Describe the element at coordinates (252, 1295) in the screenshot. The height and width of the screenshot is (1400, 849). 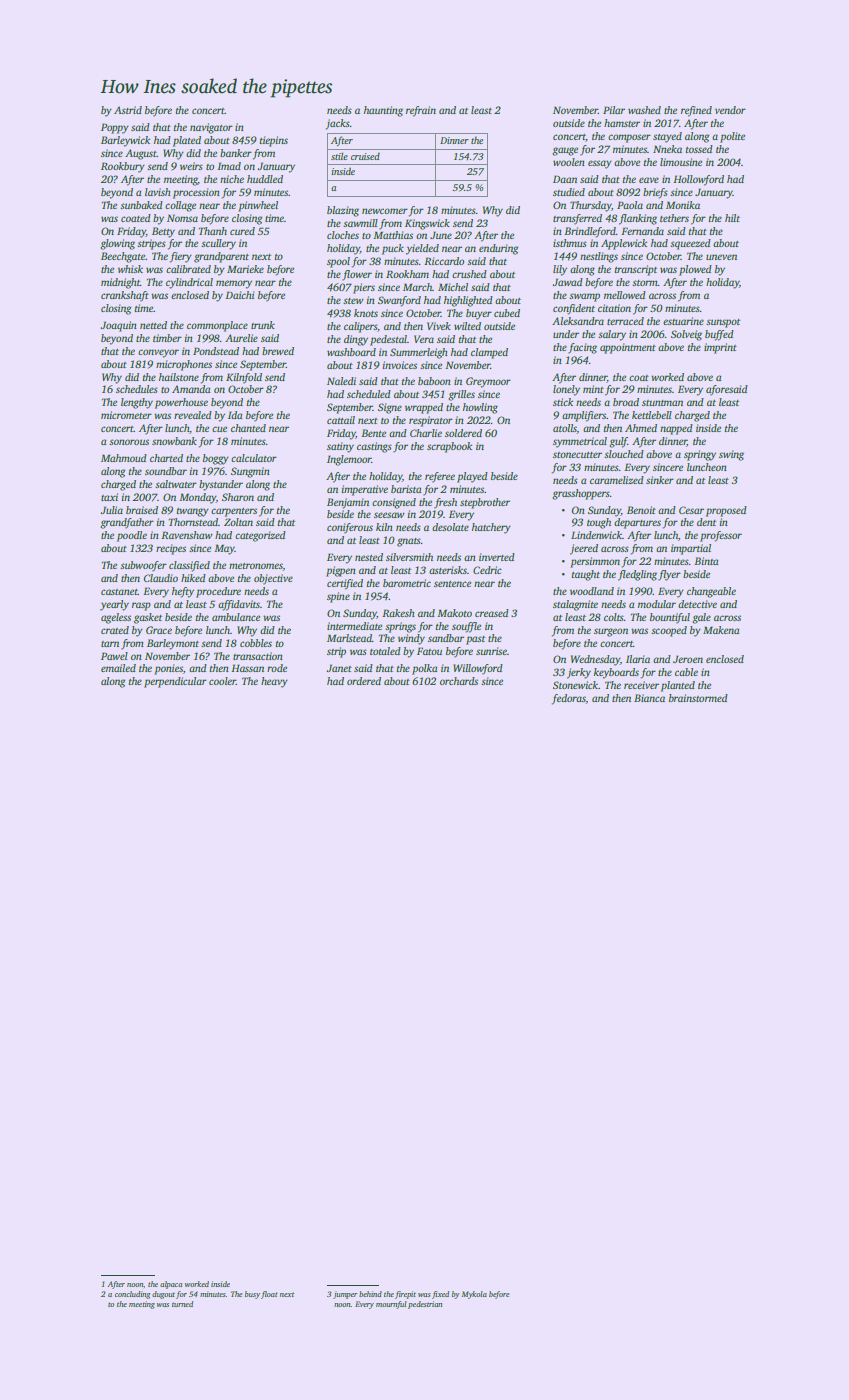
I see `busy` at that location.
